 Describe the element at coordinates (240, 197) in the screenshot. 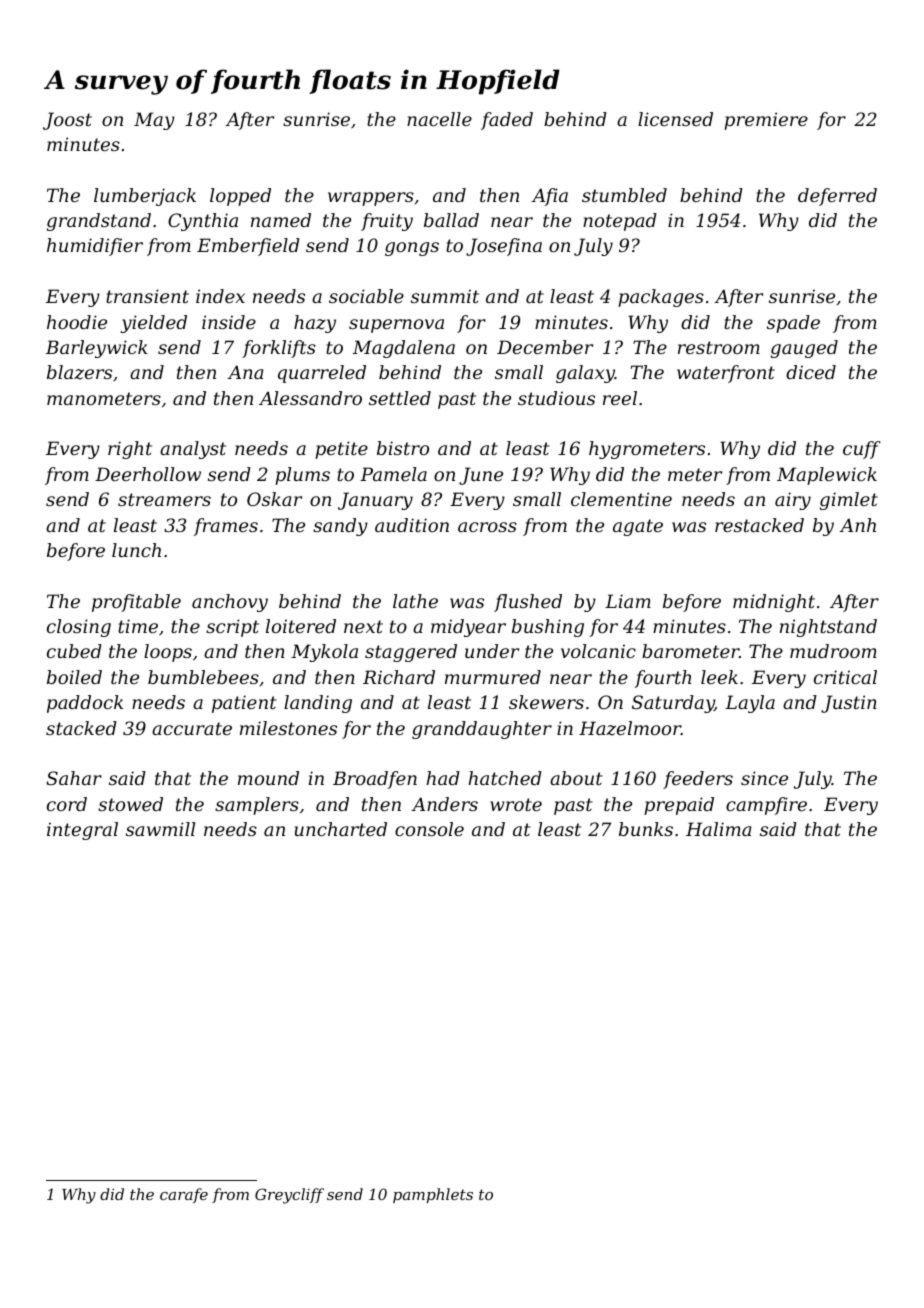

I see `lopped` at that location.
